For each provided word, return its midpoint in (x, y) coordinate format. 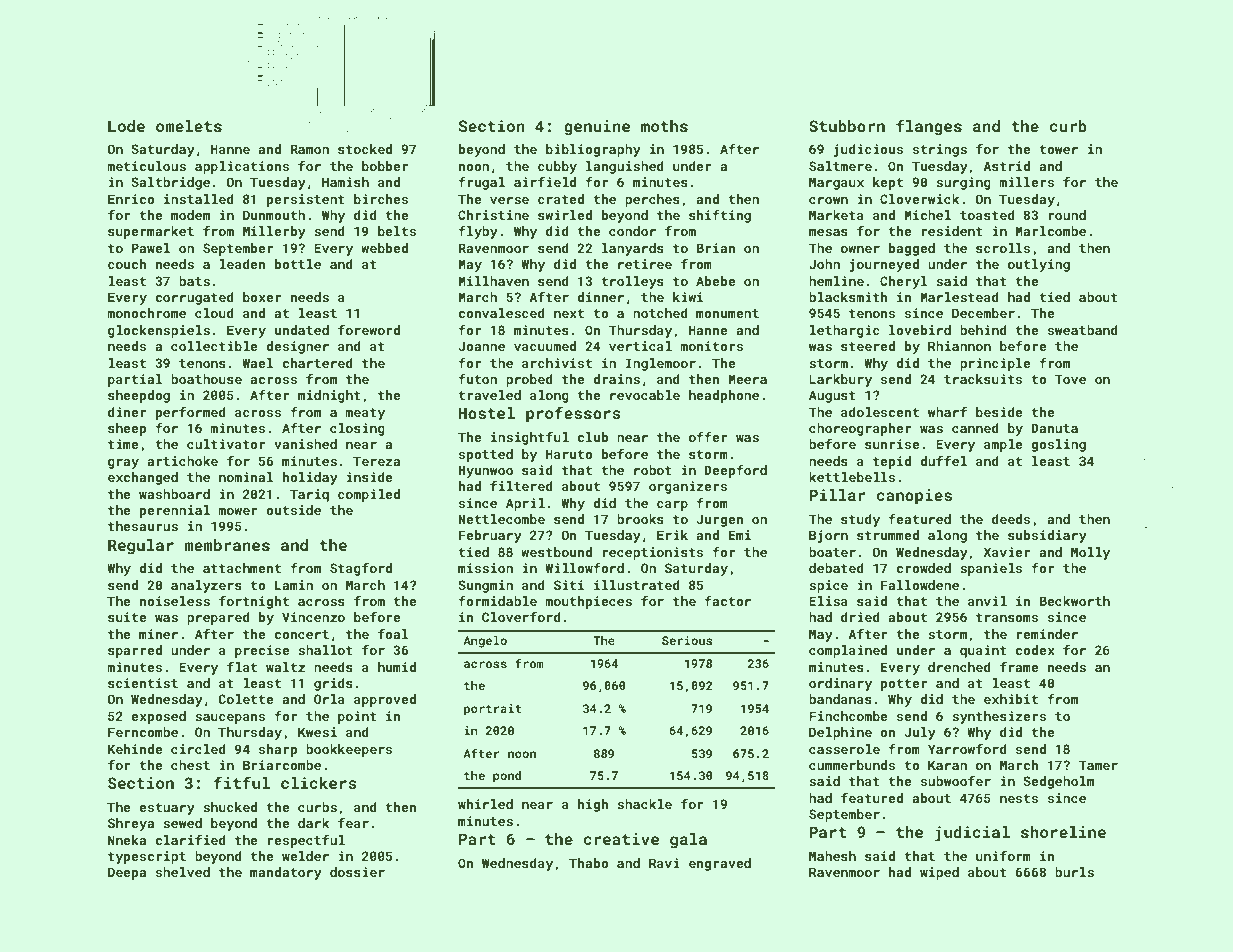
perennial (175, 511)
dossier (357, 872)
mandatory (286, 873)
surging (963, 183)
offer (708, 437)
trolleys (632, 282)
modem (190, 215)
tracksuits (983, 379)
